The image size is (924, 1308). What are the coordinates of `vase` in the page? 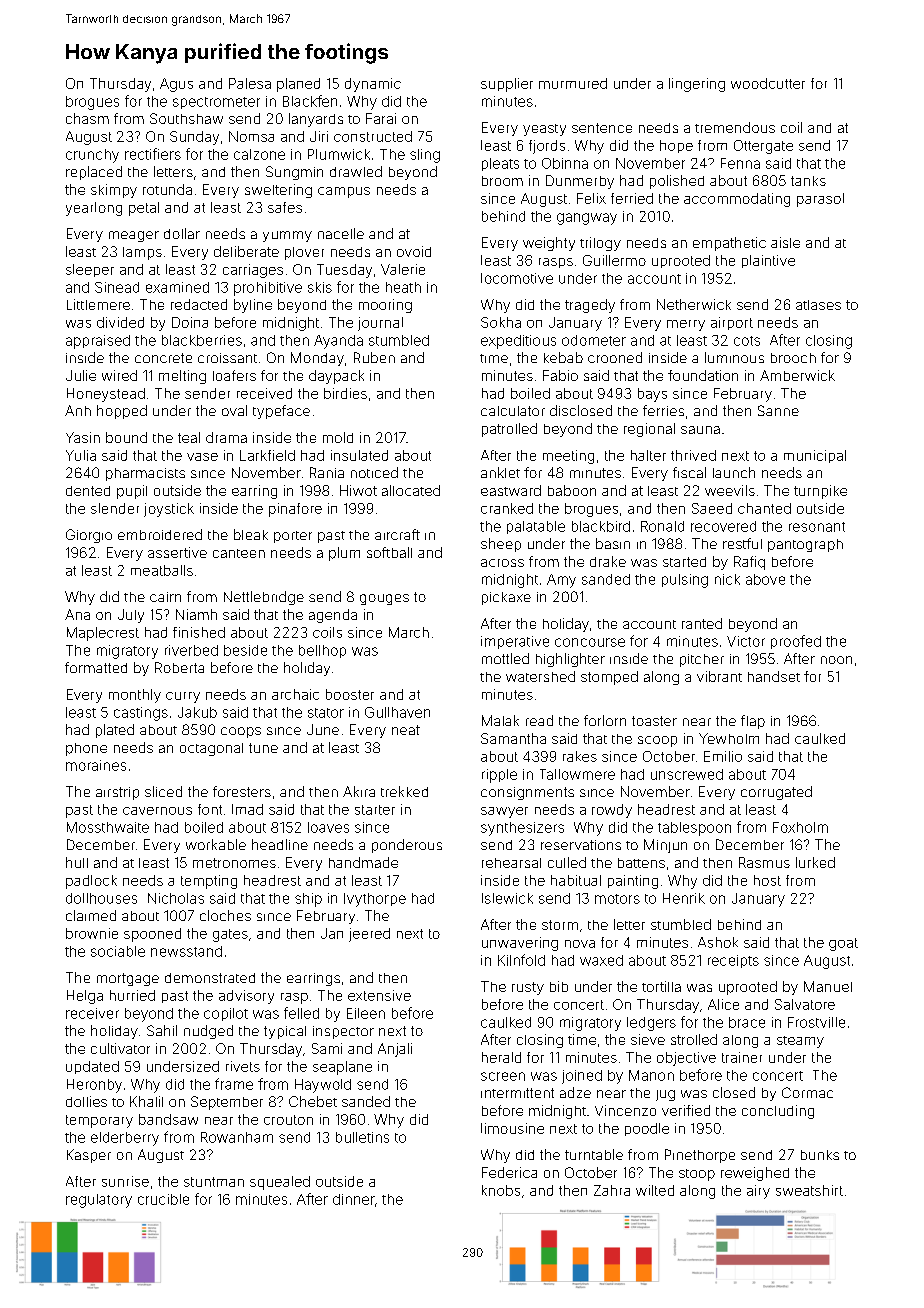 It's located at (202, 457).
